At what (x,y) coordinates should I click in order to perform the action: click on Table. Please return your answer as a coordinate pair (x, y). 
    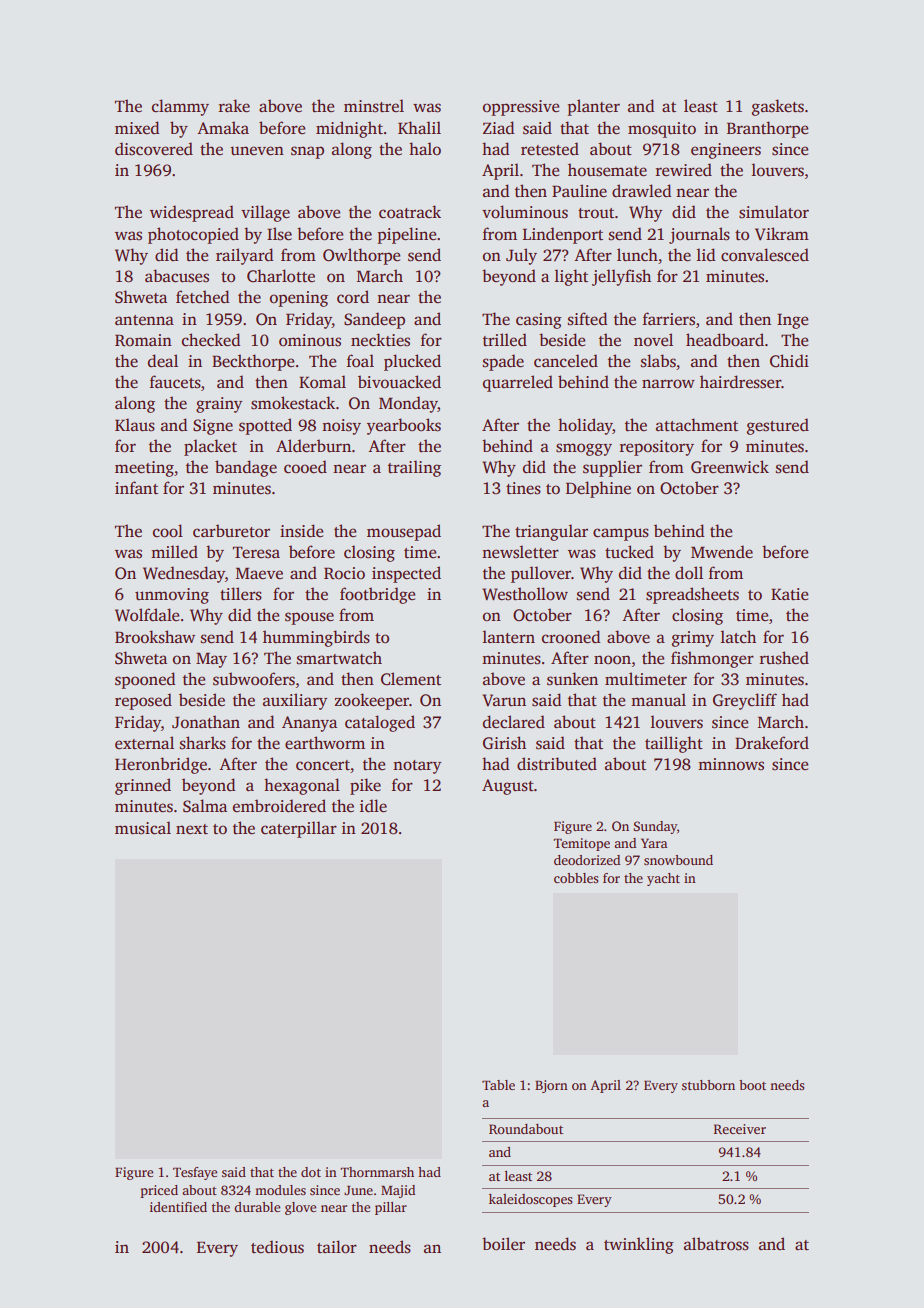
    Looking at the image, I should click on (498, 1085).
